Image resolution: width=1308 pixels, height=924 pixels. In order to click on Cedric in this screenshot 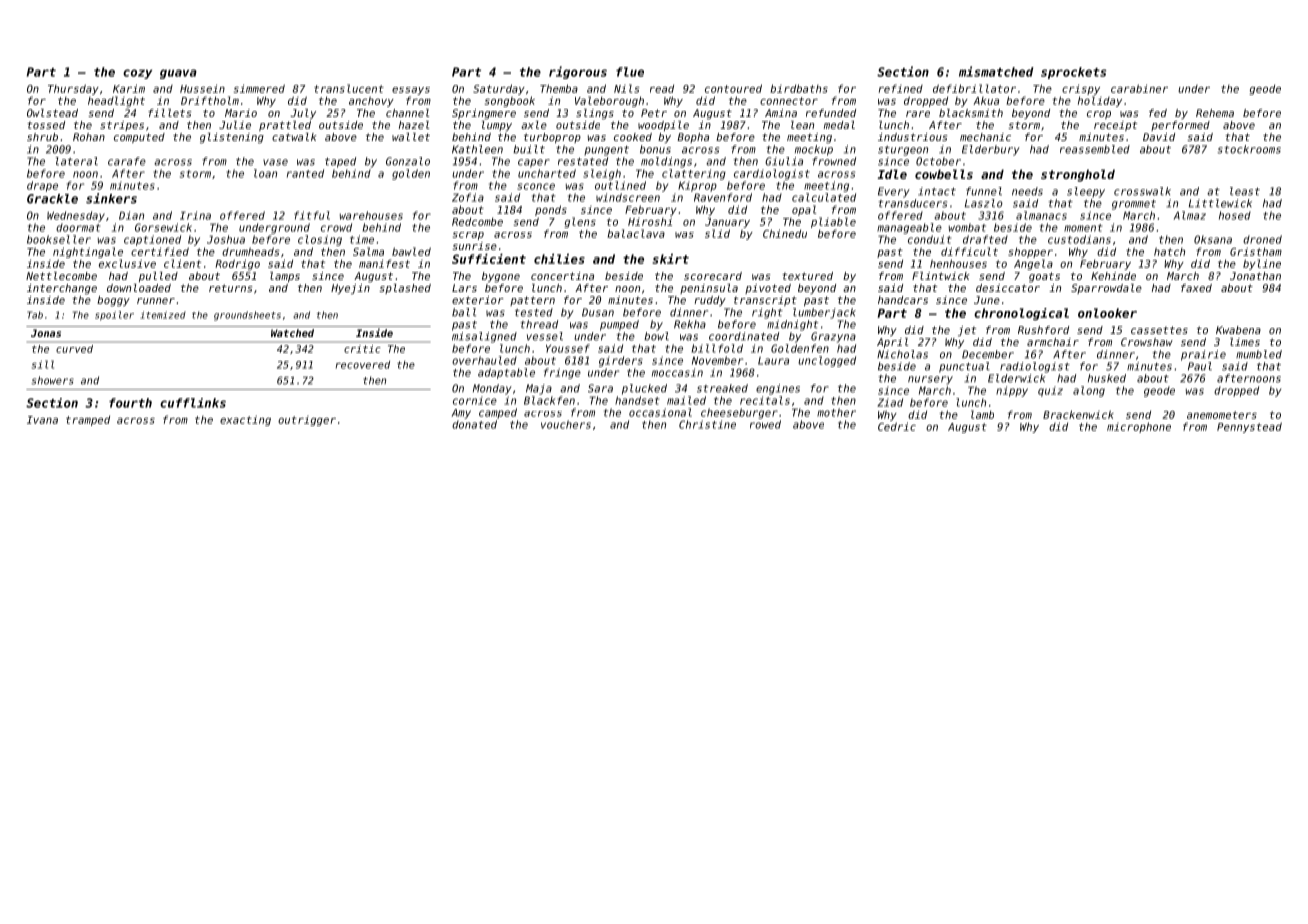, I will do `click(897, 426)`.
